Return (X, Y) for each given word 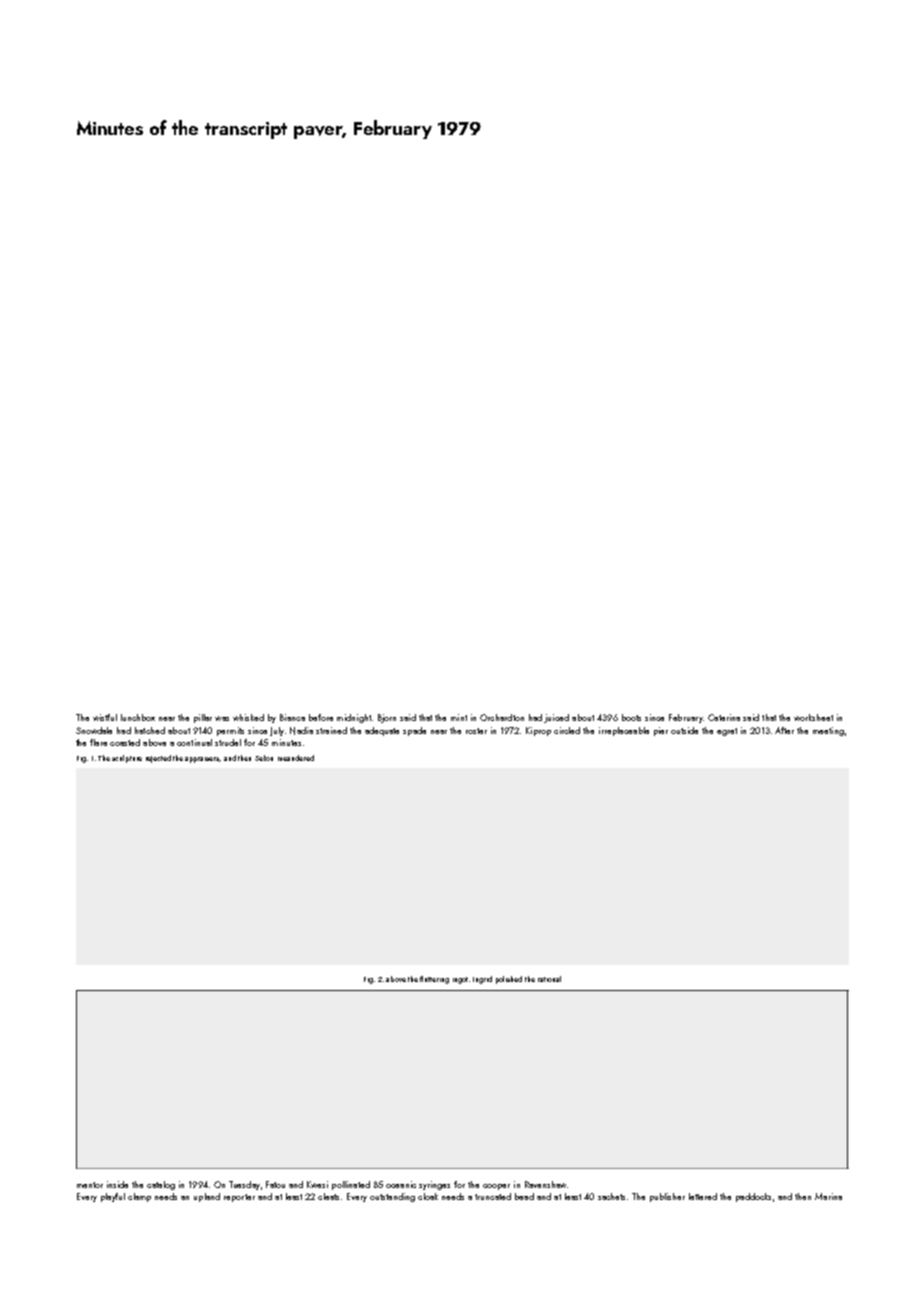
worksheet (813, 717)
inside (117, 1184)
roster (476, 731)
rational (549, 979)
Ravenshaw (545, 1184)
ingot (460, 980)
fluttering (434, 980)
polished (509, 980)
